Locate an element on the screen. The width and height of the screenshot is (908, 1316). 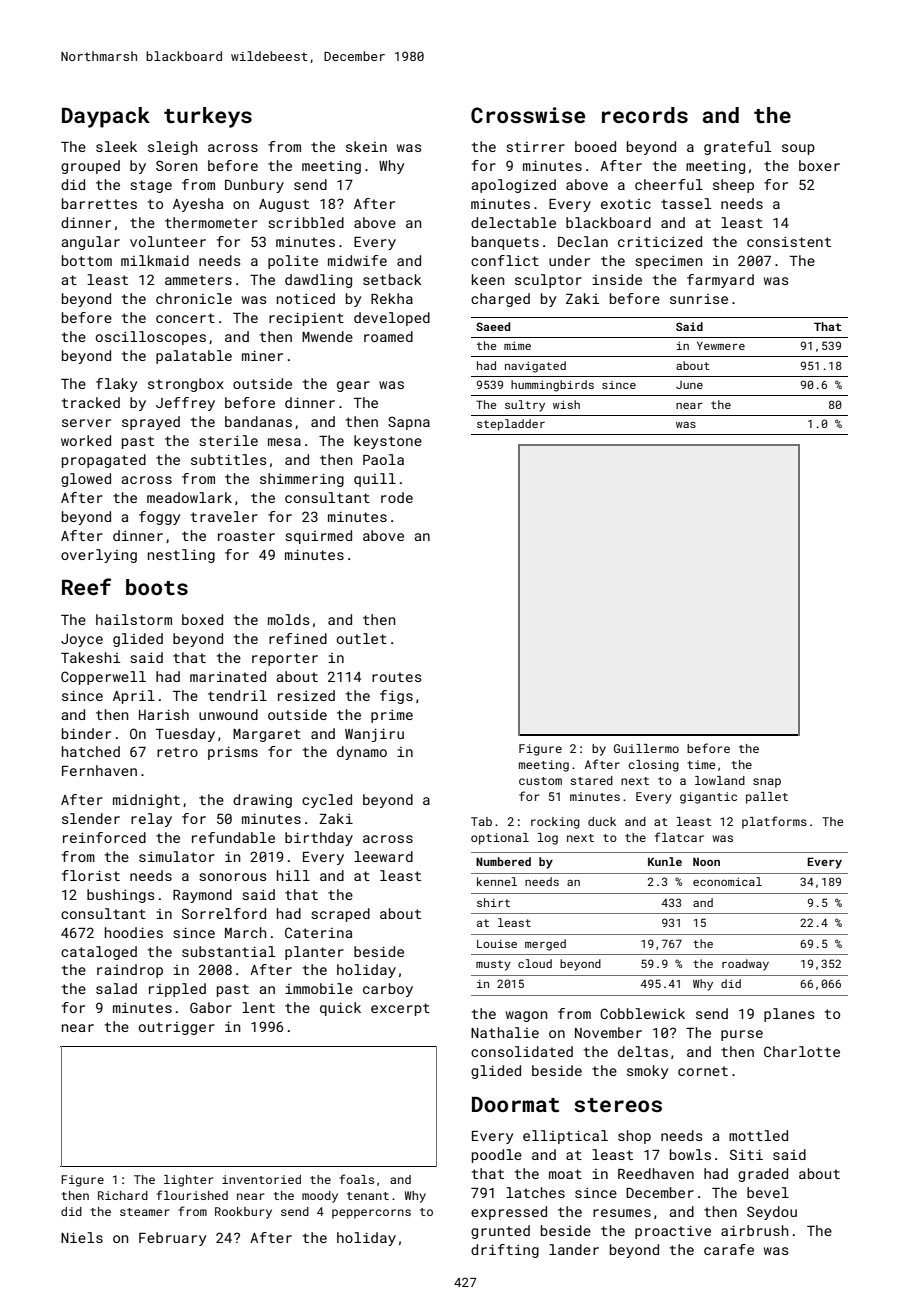
midwife is located at coordinates (357, 260).
